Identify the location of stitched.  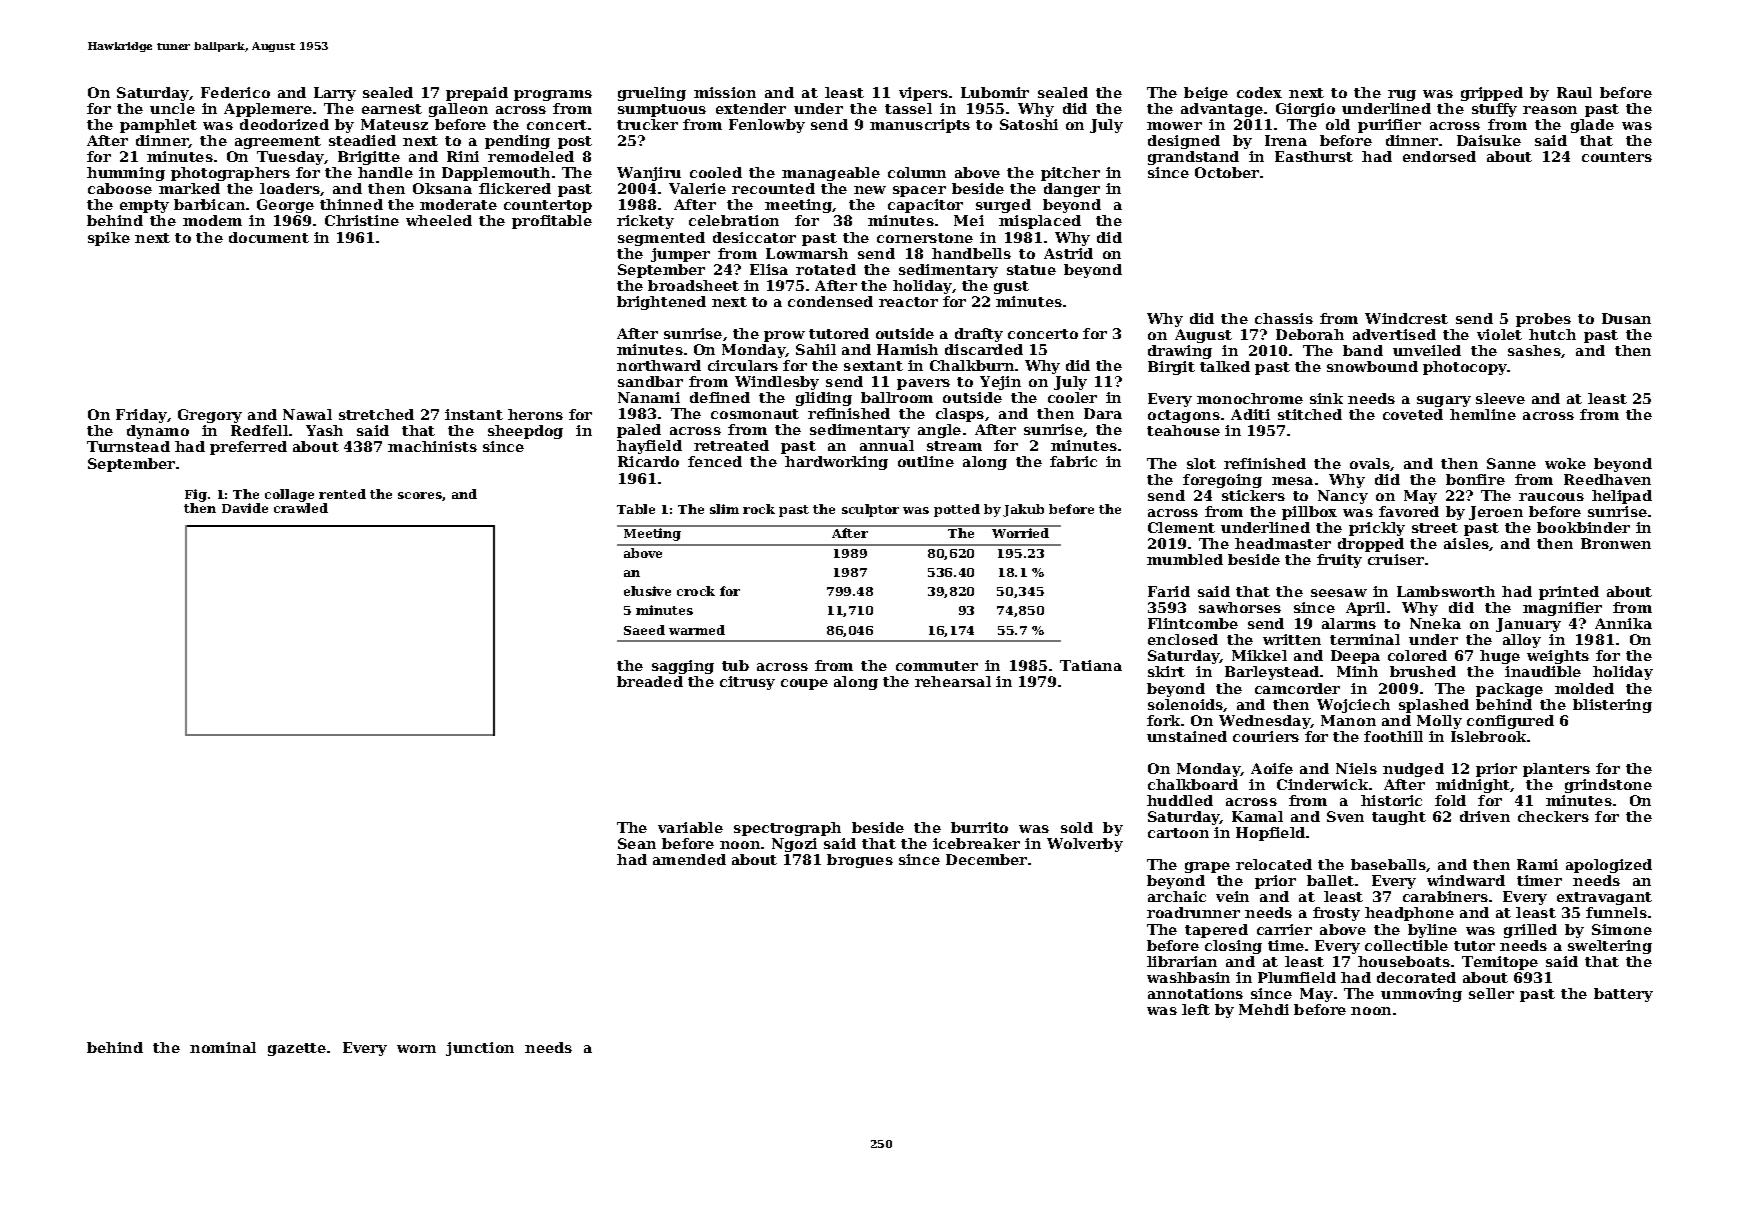
(1310, 414).
